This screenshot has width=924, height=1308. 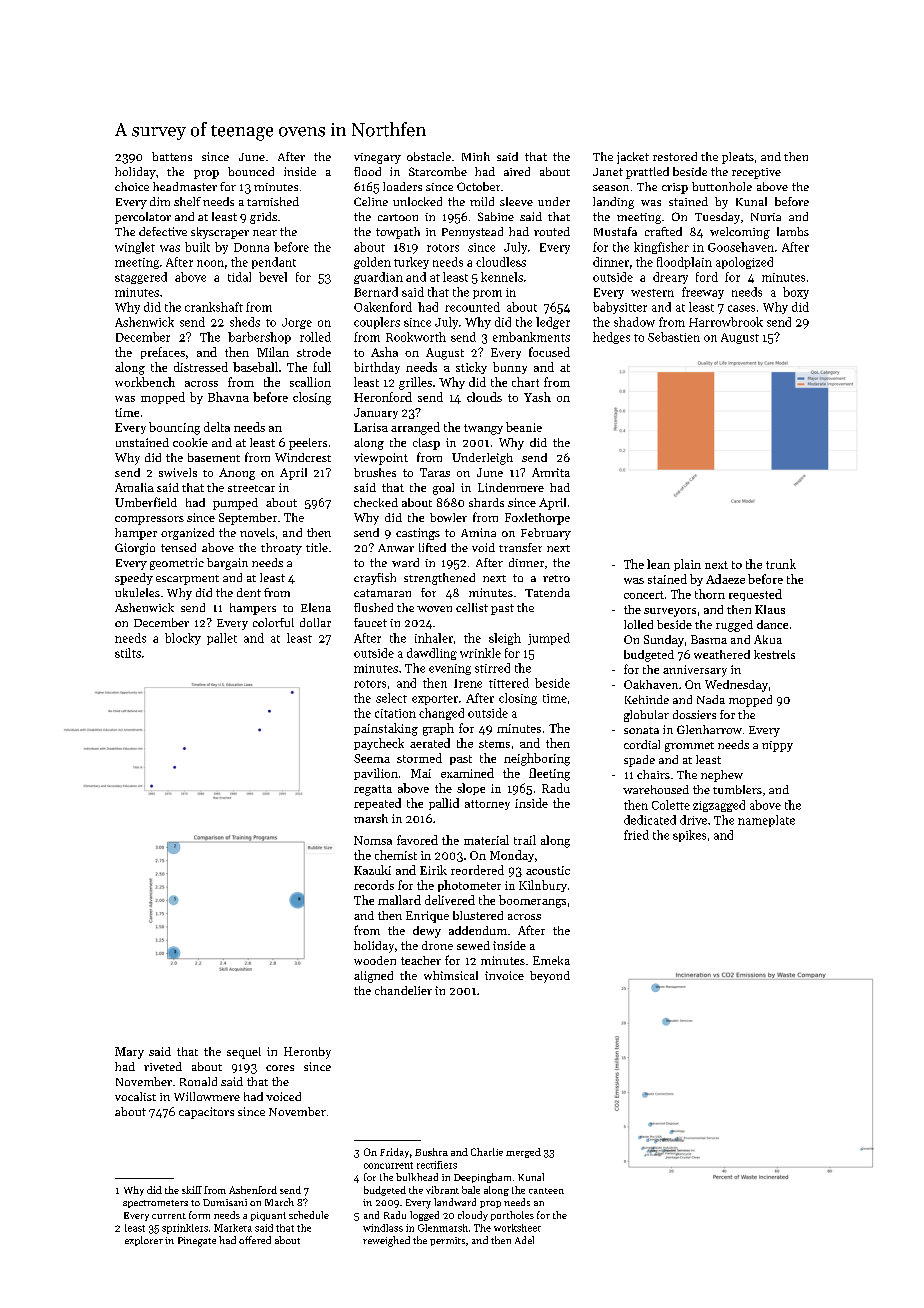 I want to click on prefaces, so click(x=163, y=353).
